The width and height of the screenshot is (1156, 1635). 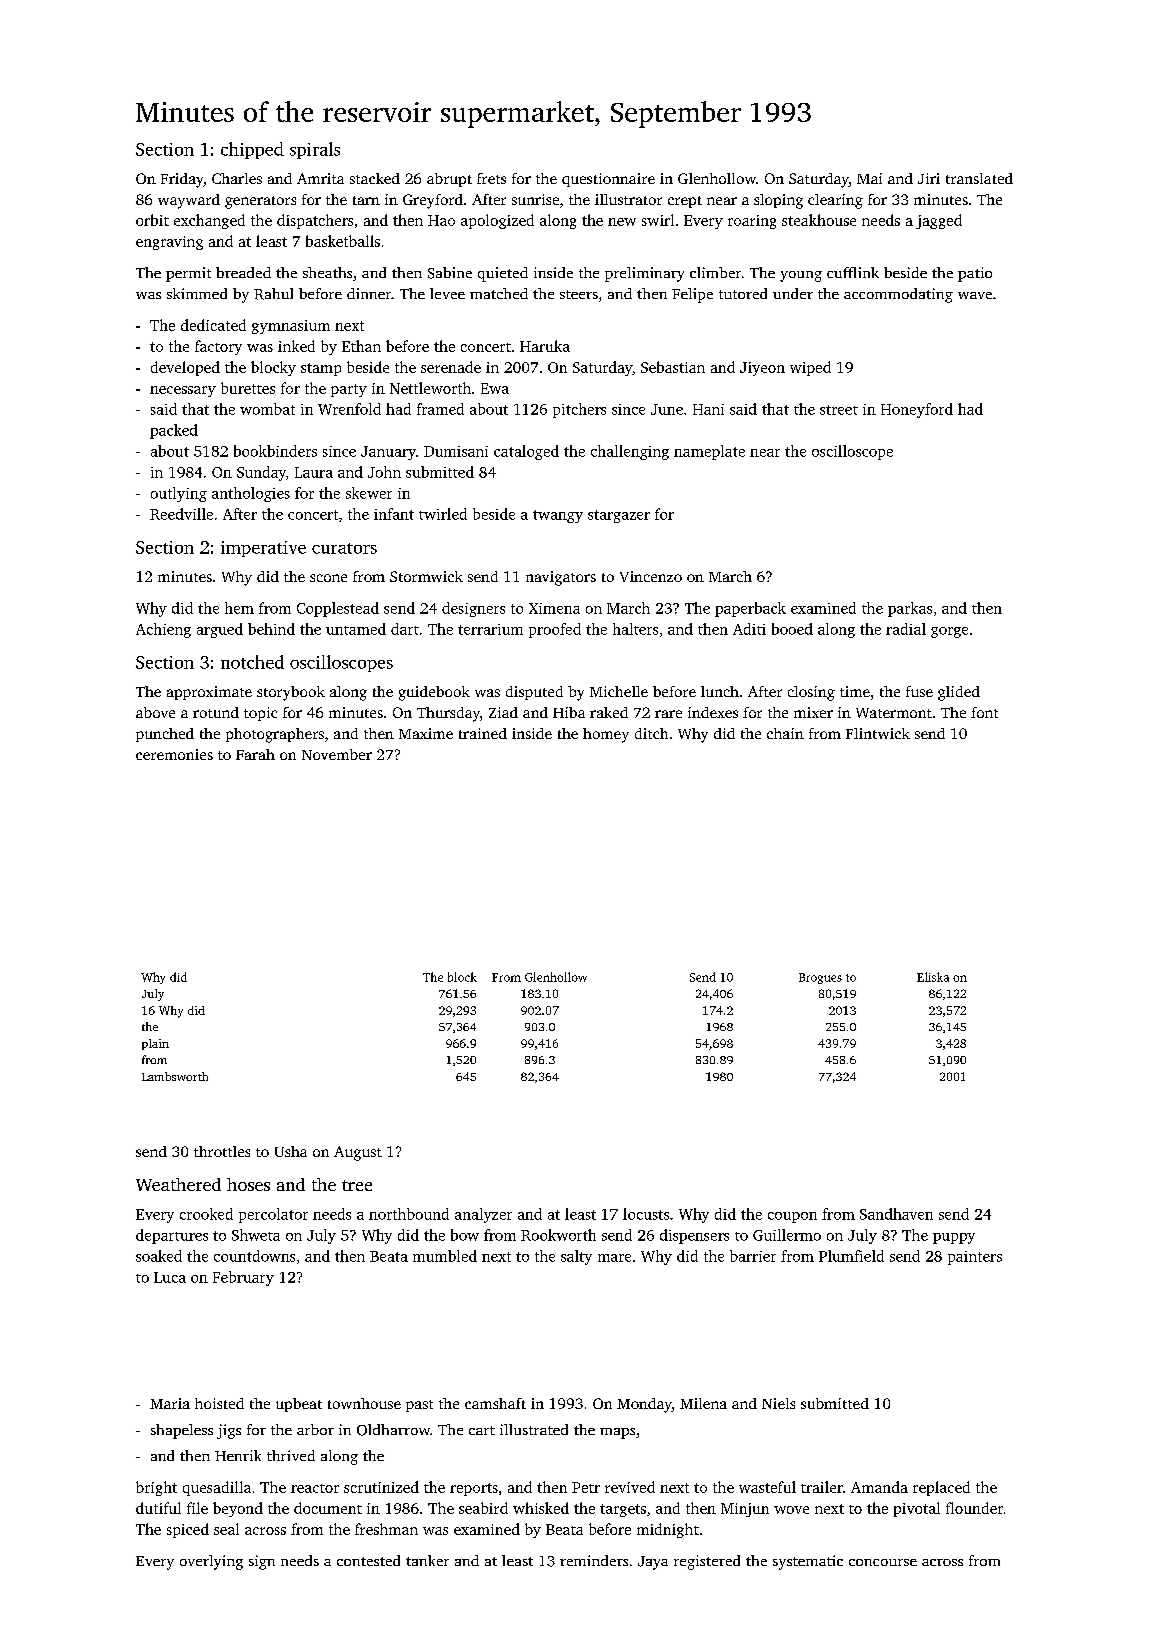 What do you see at coordinates (820, 978) in the screenshot?
I see `Brogues` at bounding box center [820, 978].
